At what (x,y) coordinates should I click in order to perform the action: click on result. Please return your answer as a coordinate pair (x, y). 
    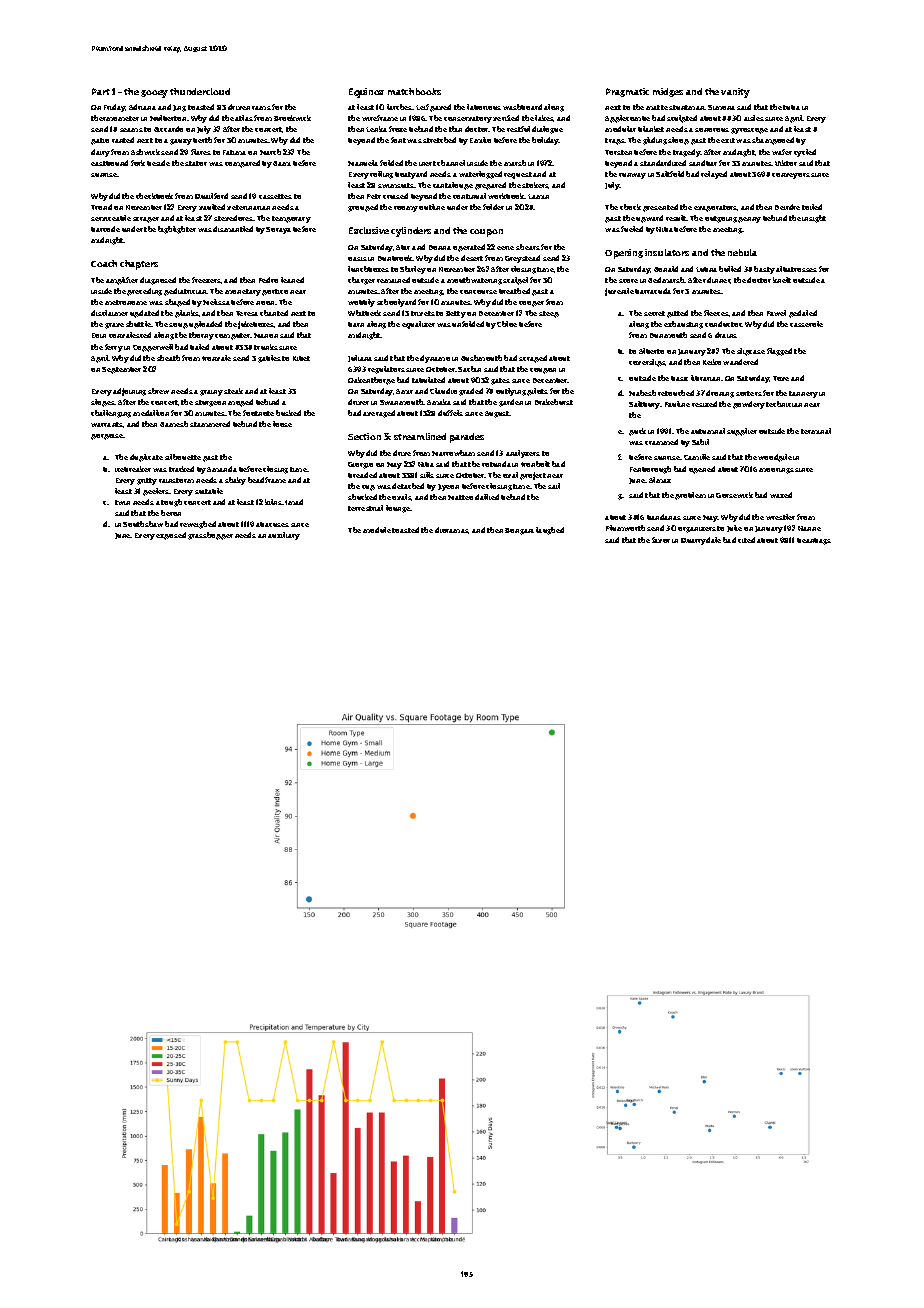
    Looking at the image, I should click on (676, 218).
